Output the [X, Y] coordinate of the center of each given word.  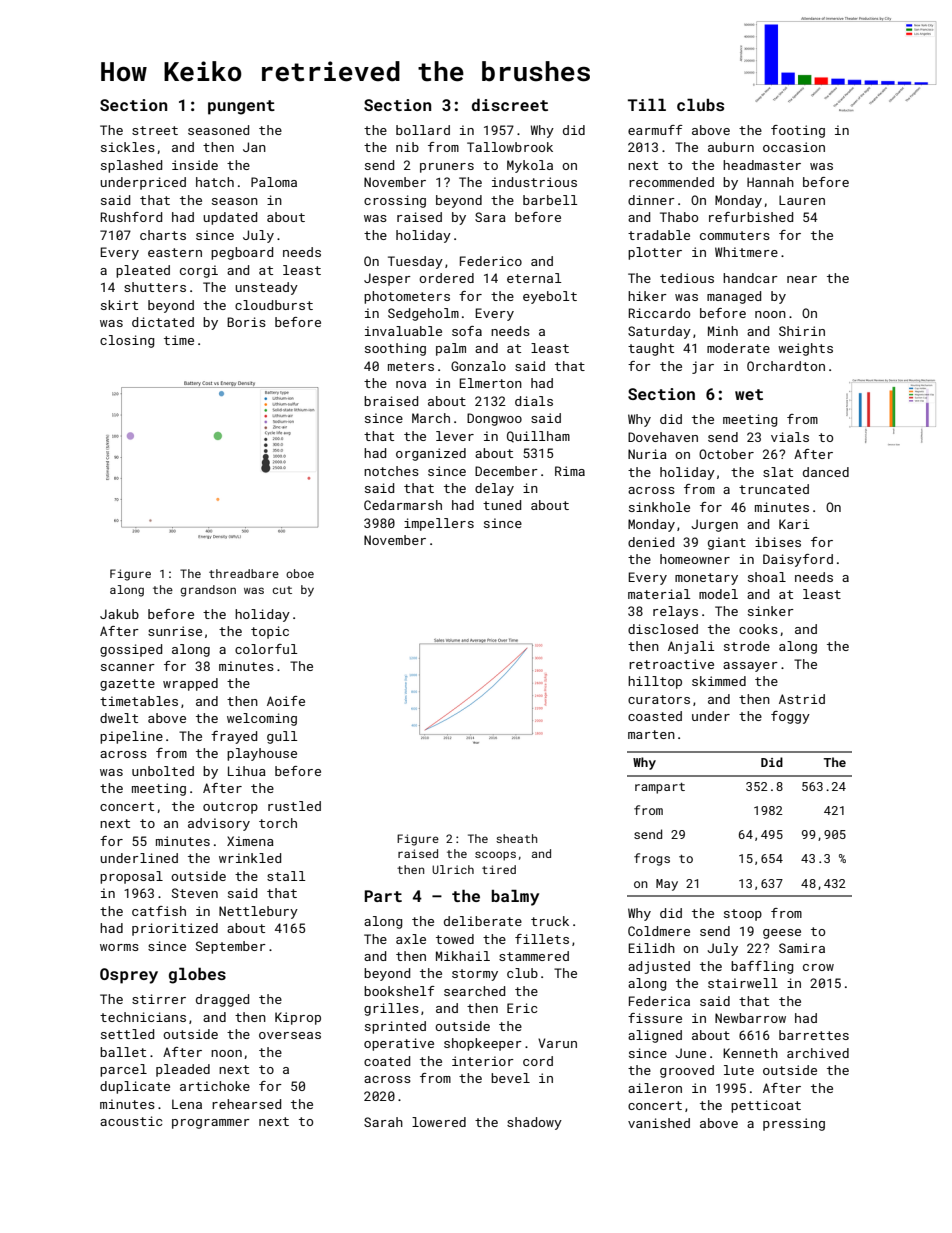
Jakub [119, 614]
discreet [510, 105]
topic [270, 632]
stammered [534, 956]
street [155, 130]
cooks [758, 629]
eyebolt [550, 297]
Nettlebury [258, 912]
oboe [300, 573]
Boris [246, 322]
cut [282, 590]
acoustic [131, 1121]
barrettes [814, 1035]
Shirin [802, 331]
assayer [750, 667]
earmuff [655, 130]
